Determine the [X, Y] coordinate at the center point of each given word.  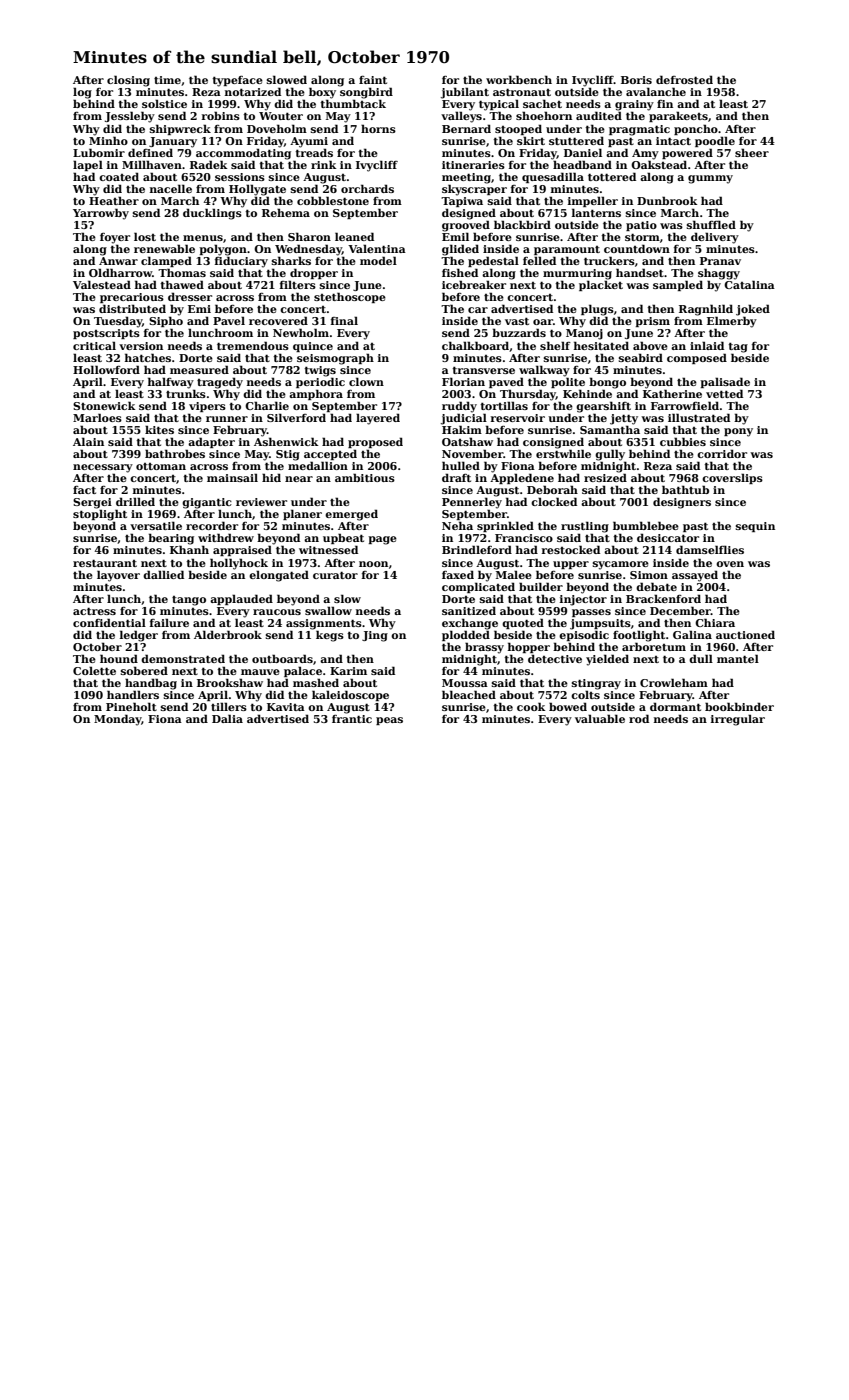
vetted [724, 393]
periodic [320, 382]
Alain [88, 441]
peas [389, 721]
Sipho [166, 321]
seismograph [335, 359]
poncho [696, 129]
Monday [118, 720]
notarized [253, 91]
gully [610, 455]
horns [378, 128]
